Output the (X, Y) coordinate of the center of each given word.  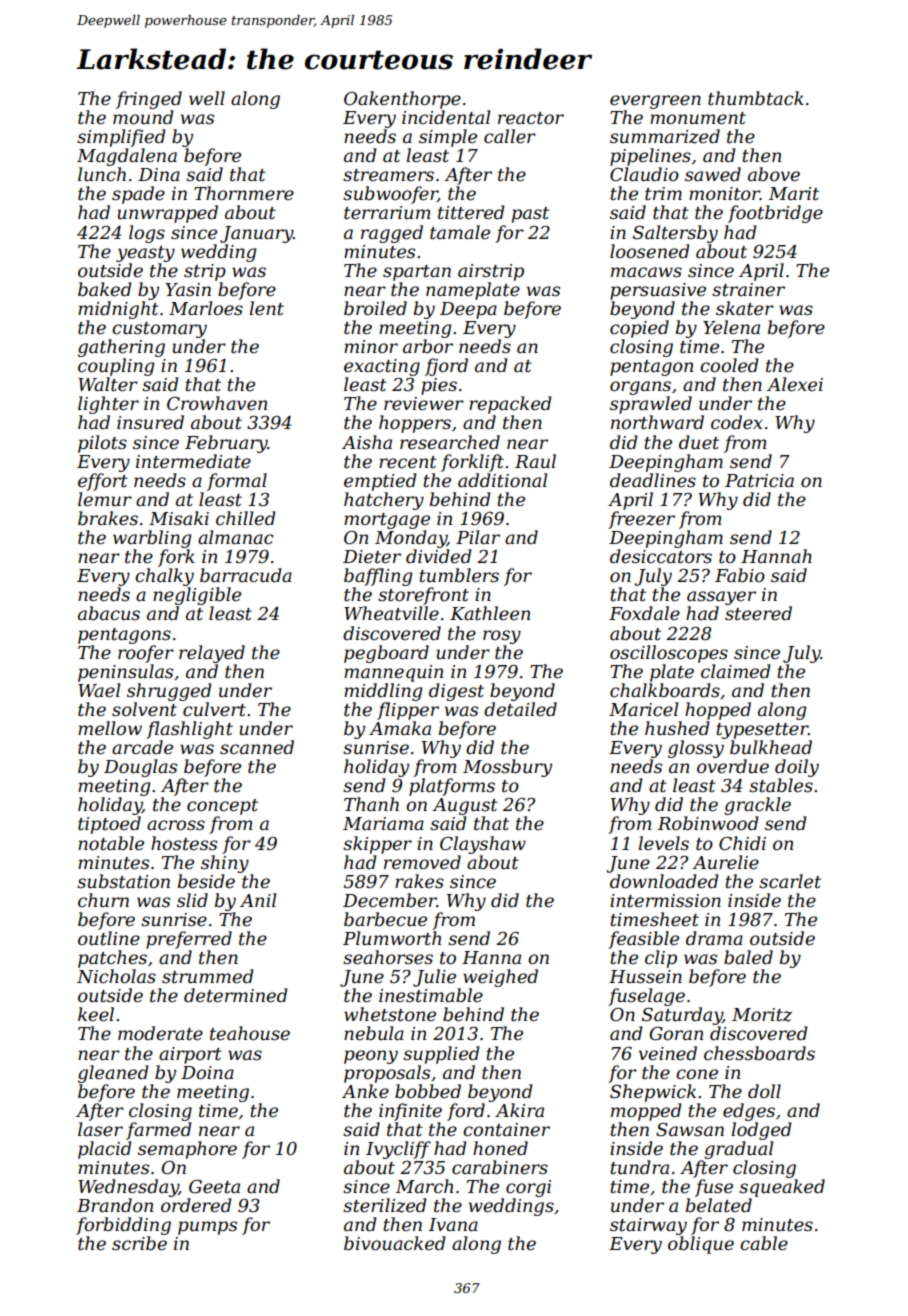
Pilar (478, 537)
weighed (500, 978)
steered (758, 613)
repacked (510, 405)
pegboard (386, 654)
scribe (139, 1243)
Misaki (179, 518)
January (256, 234)
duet (699, 442)
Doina (207, 1073)
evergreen (655, 102)
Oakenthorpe (402, 100)
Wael (99, 690)
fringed (149, 100)
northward (657, 422)
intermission (665, 901)
